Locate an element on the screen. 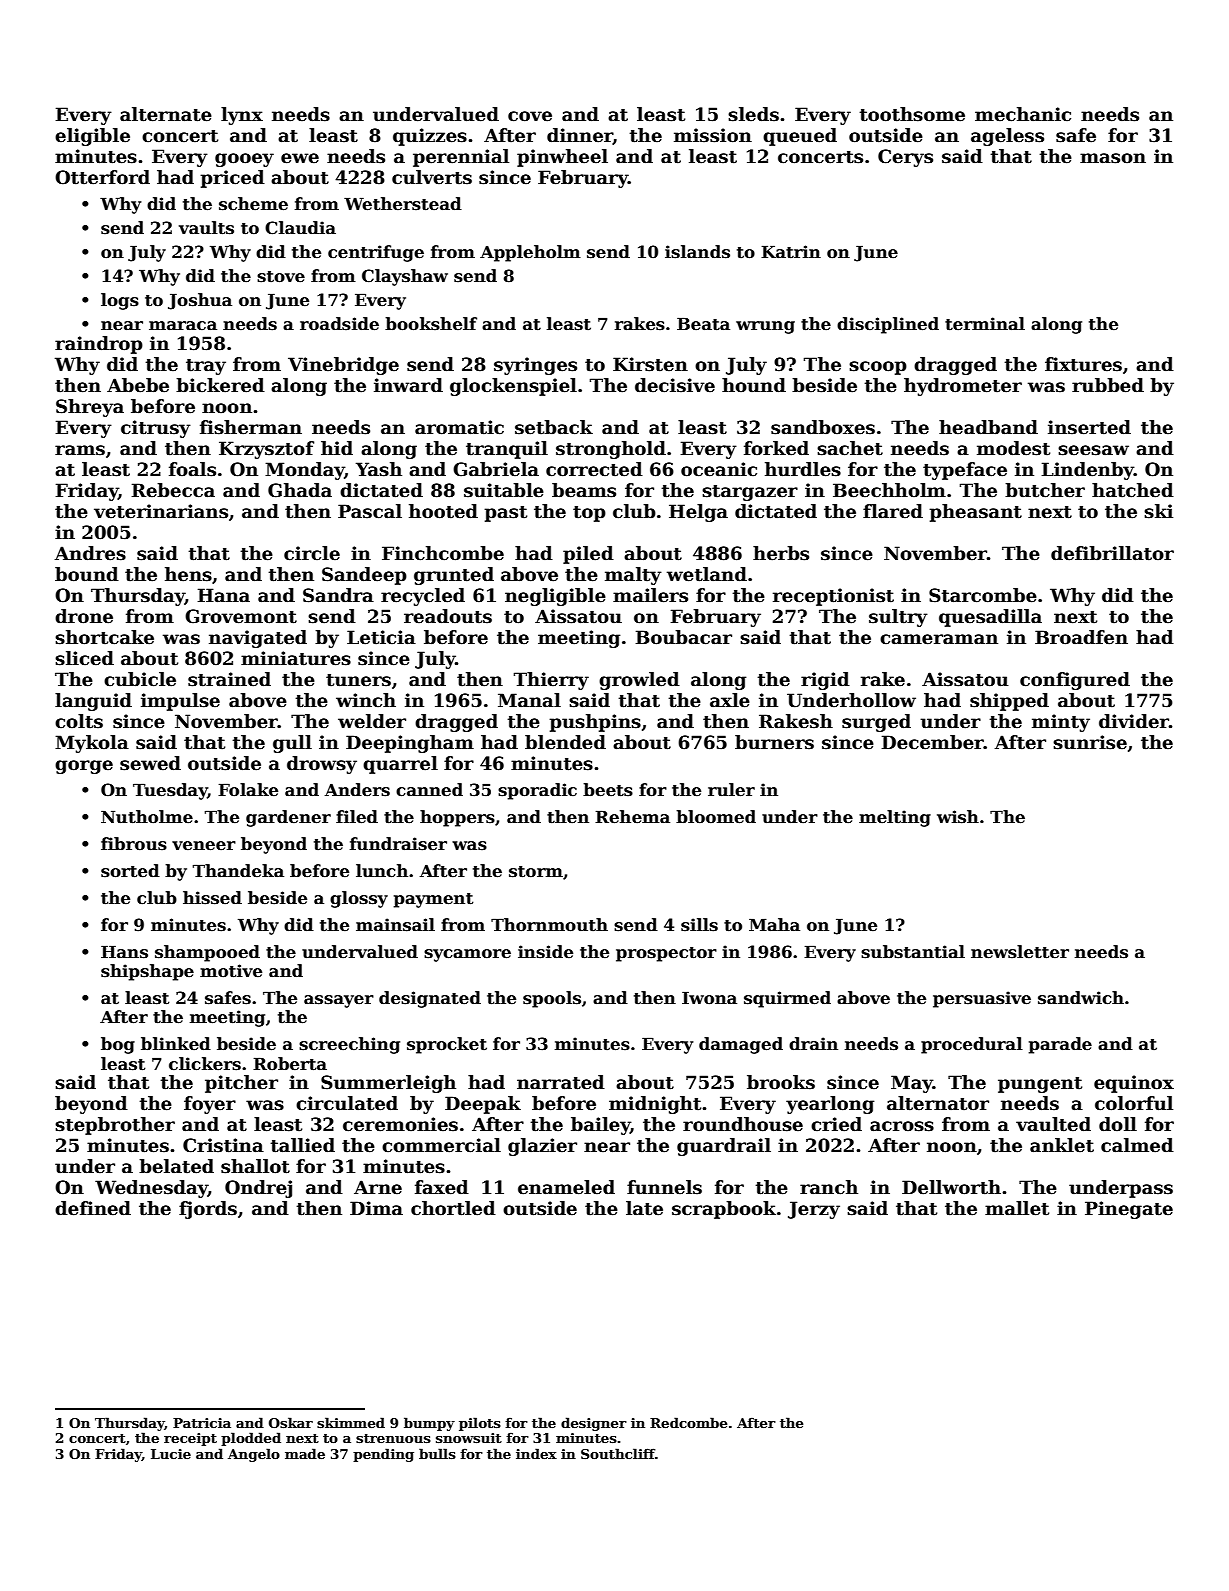 This screenshot has height=1591, width=1229. sandwich is located at coordinates (1081, 998).
